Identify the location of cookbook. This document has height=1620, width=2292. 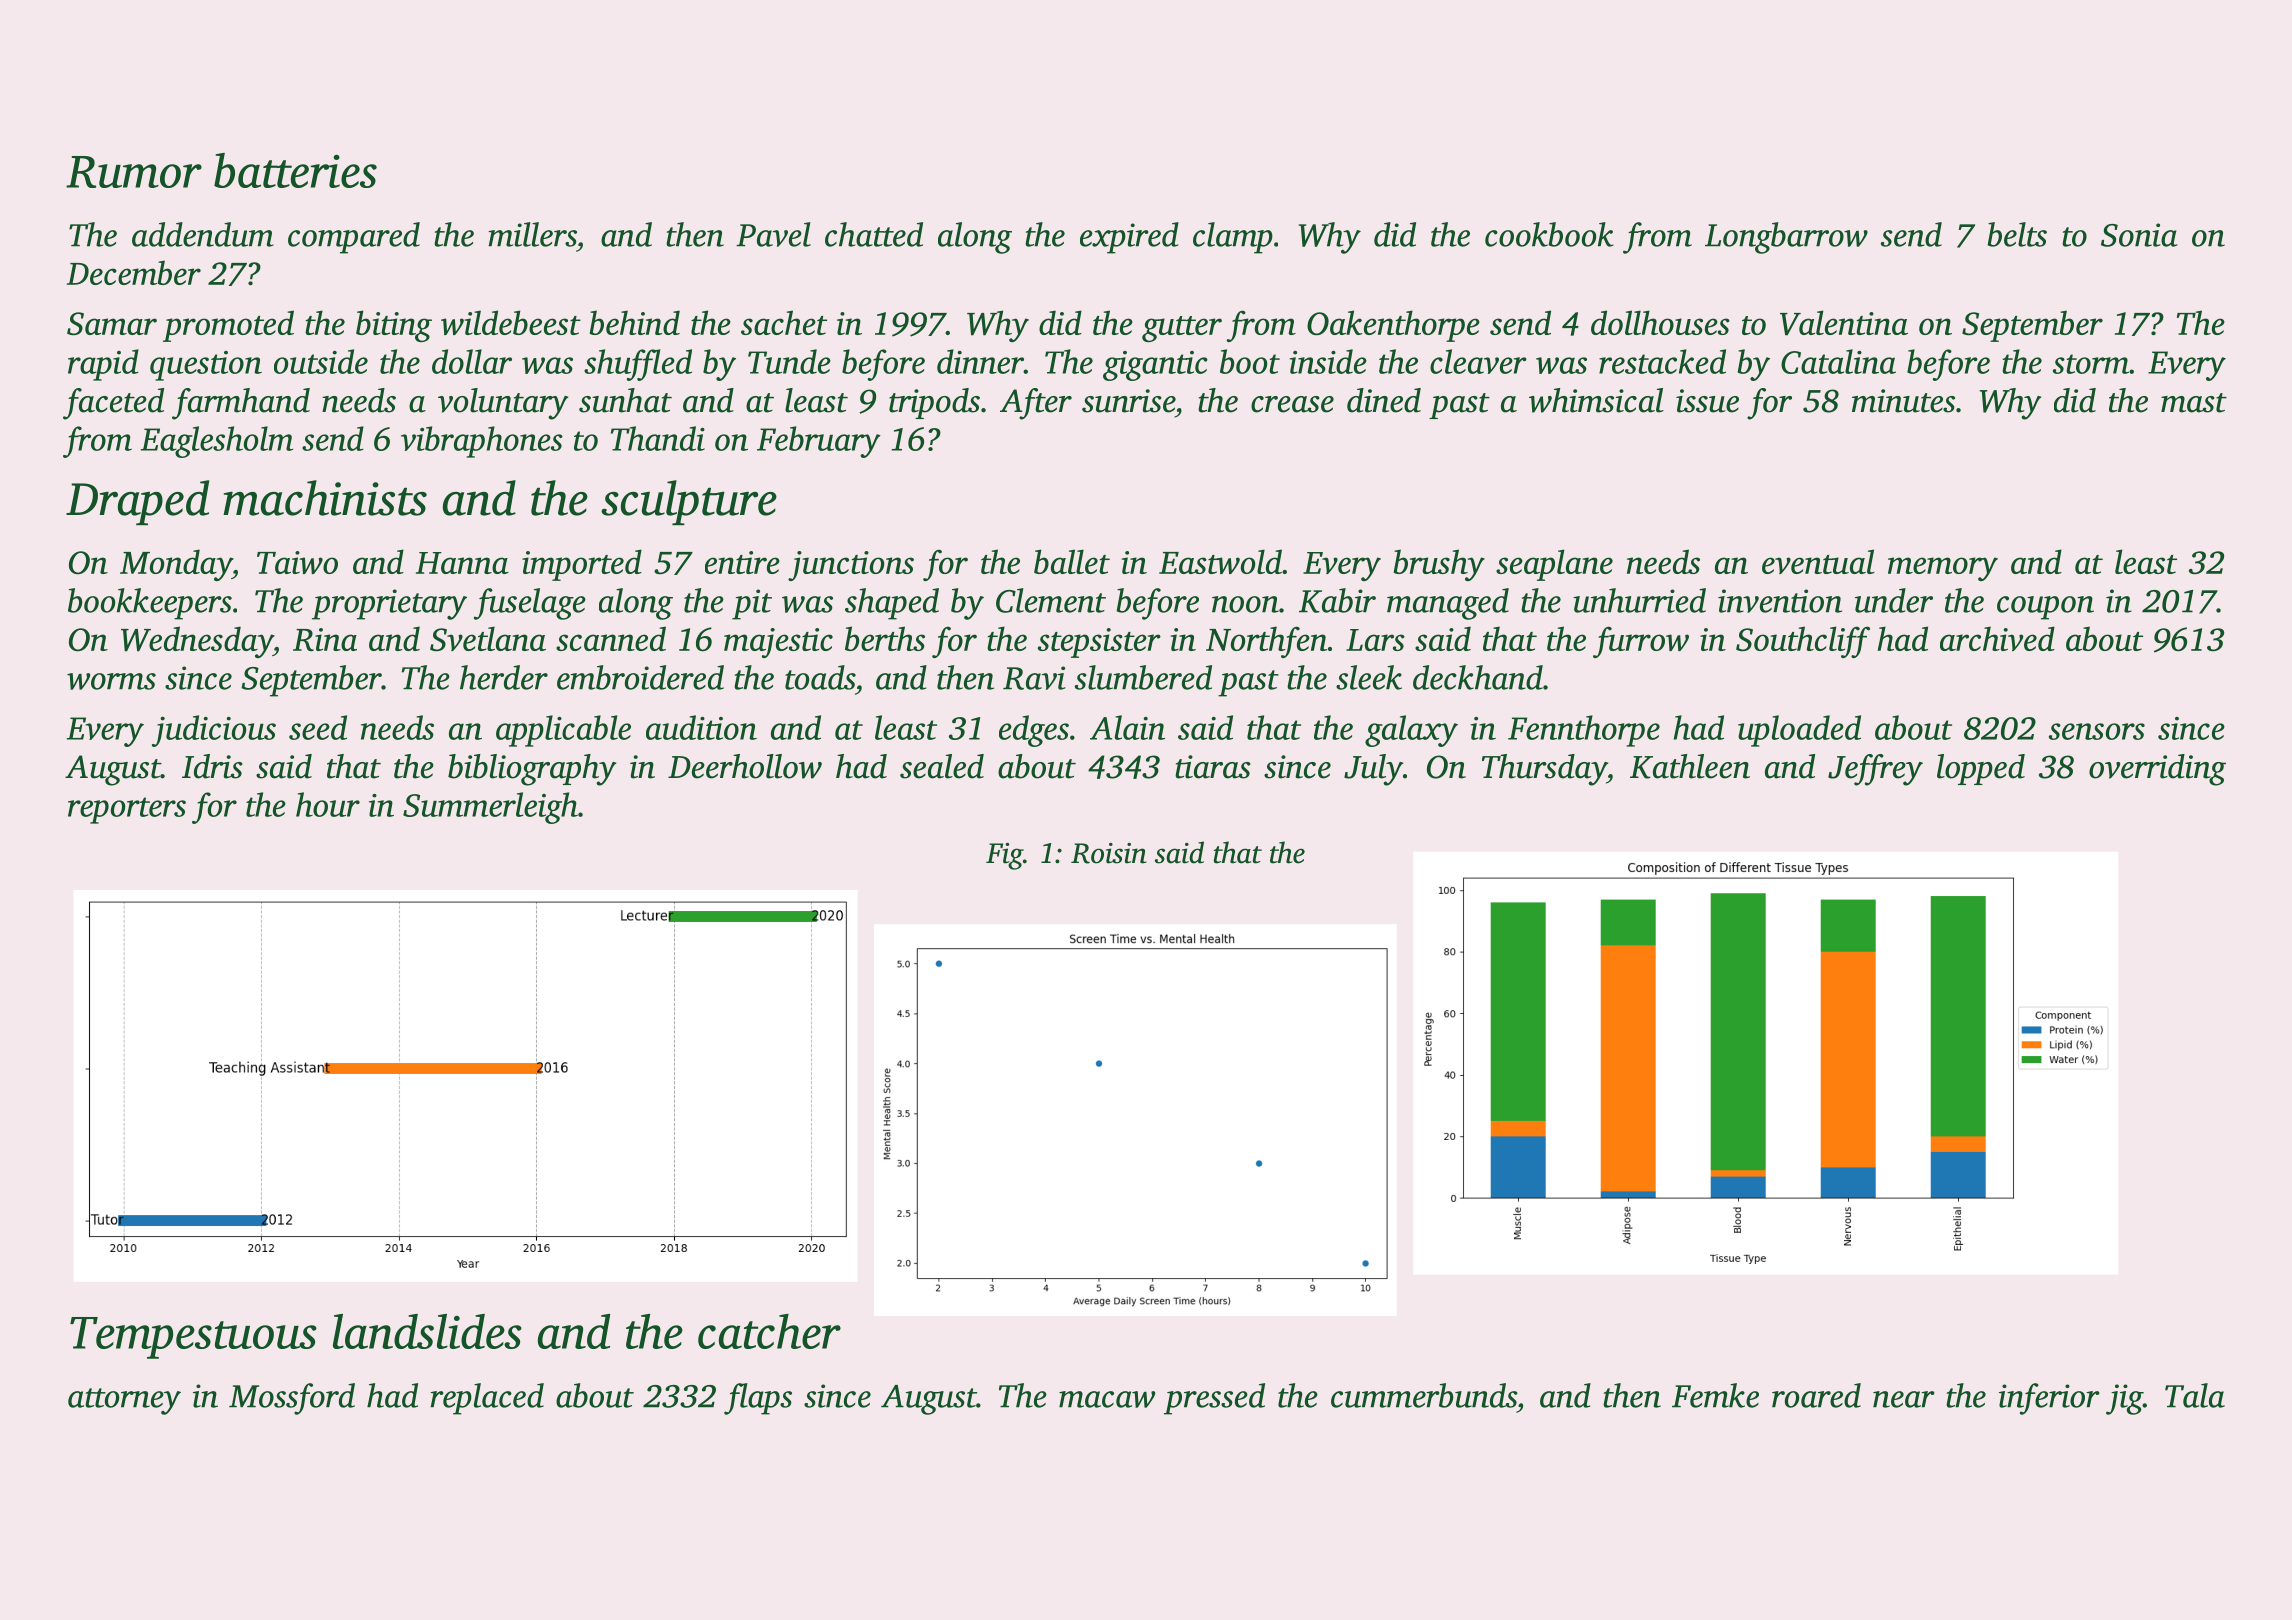
(1549, 234).
